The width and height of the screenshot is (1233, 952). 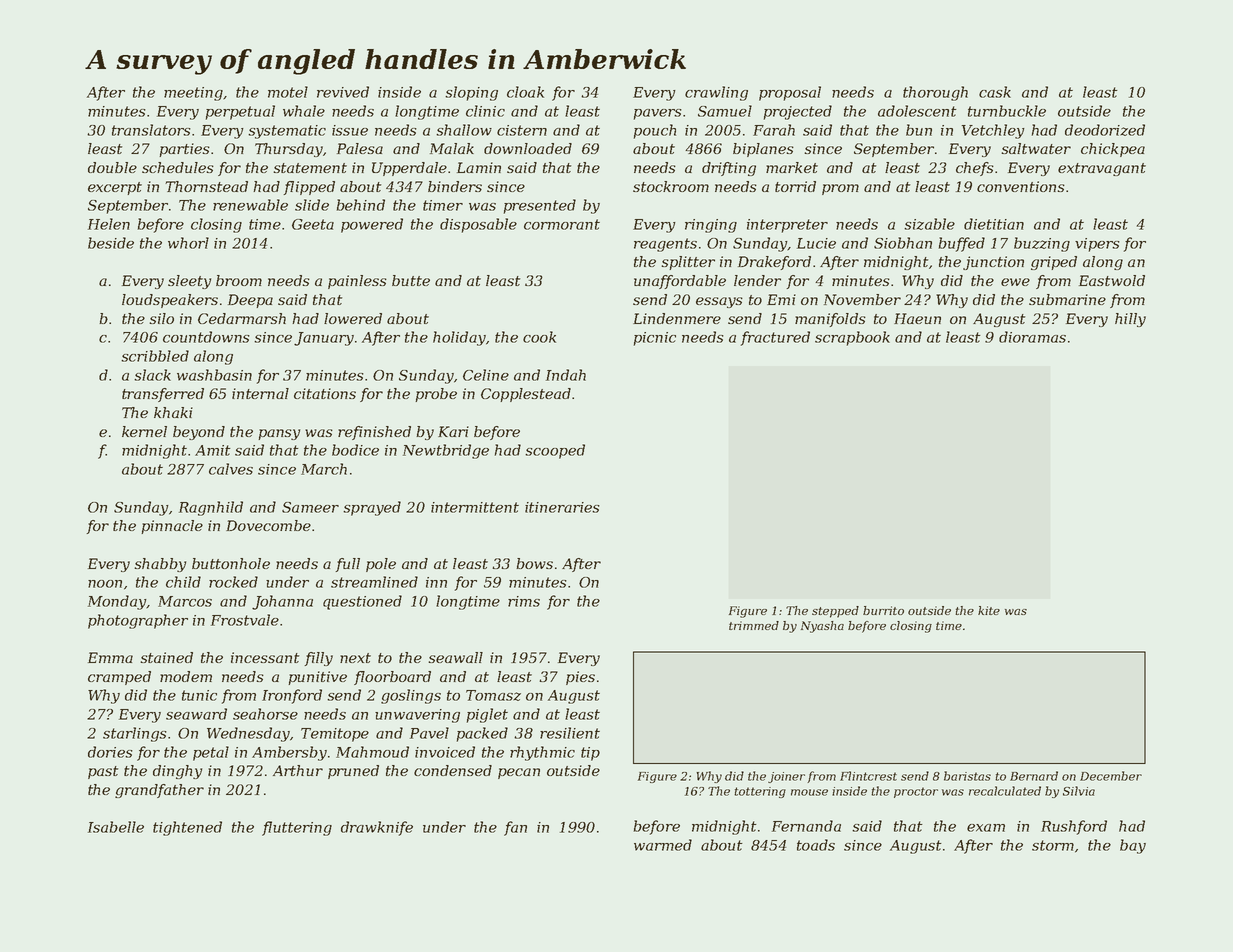 I want to click on joiner, so click(x=786, y=777).
